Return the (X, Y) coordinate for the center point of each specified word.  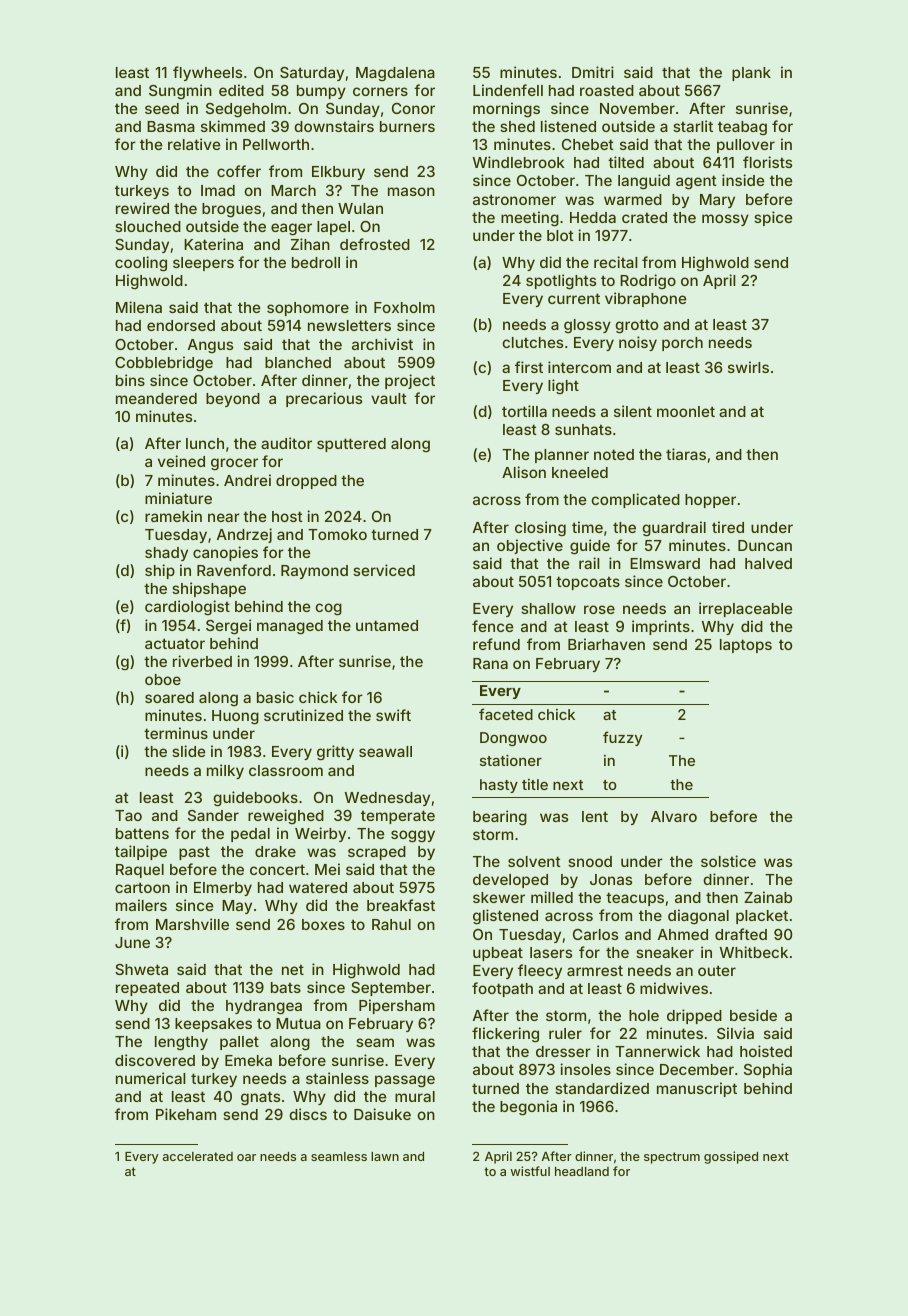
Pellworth (276, 144)
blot (560, 235)
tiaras (686, 454)
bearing (500, 818)
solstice (728, 861)
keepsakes (213, 1025)
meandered (156, 398)
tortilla (524, 411)
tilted (626, 162)
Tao (128, 815)
